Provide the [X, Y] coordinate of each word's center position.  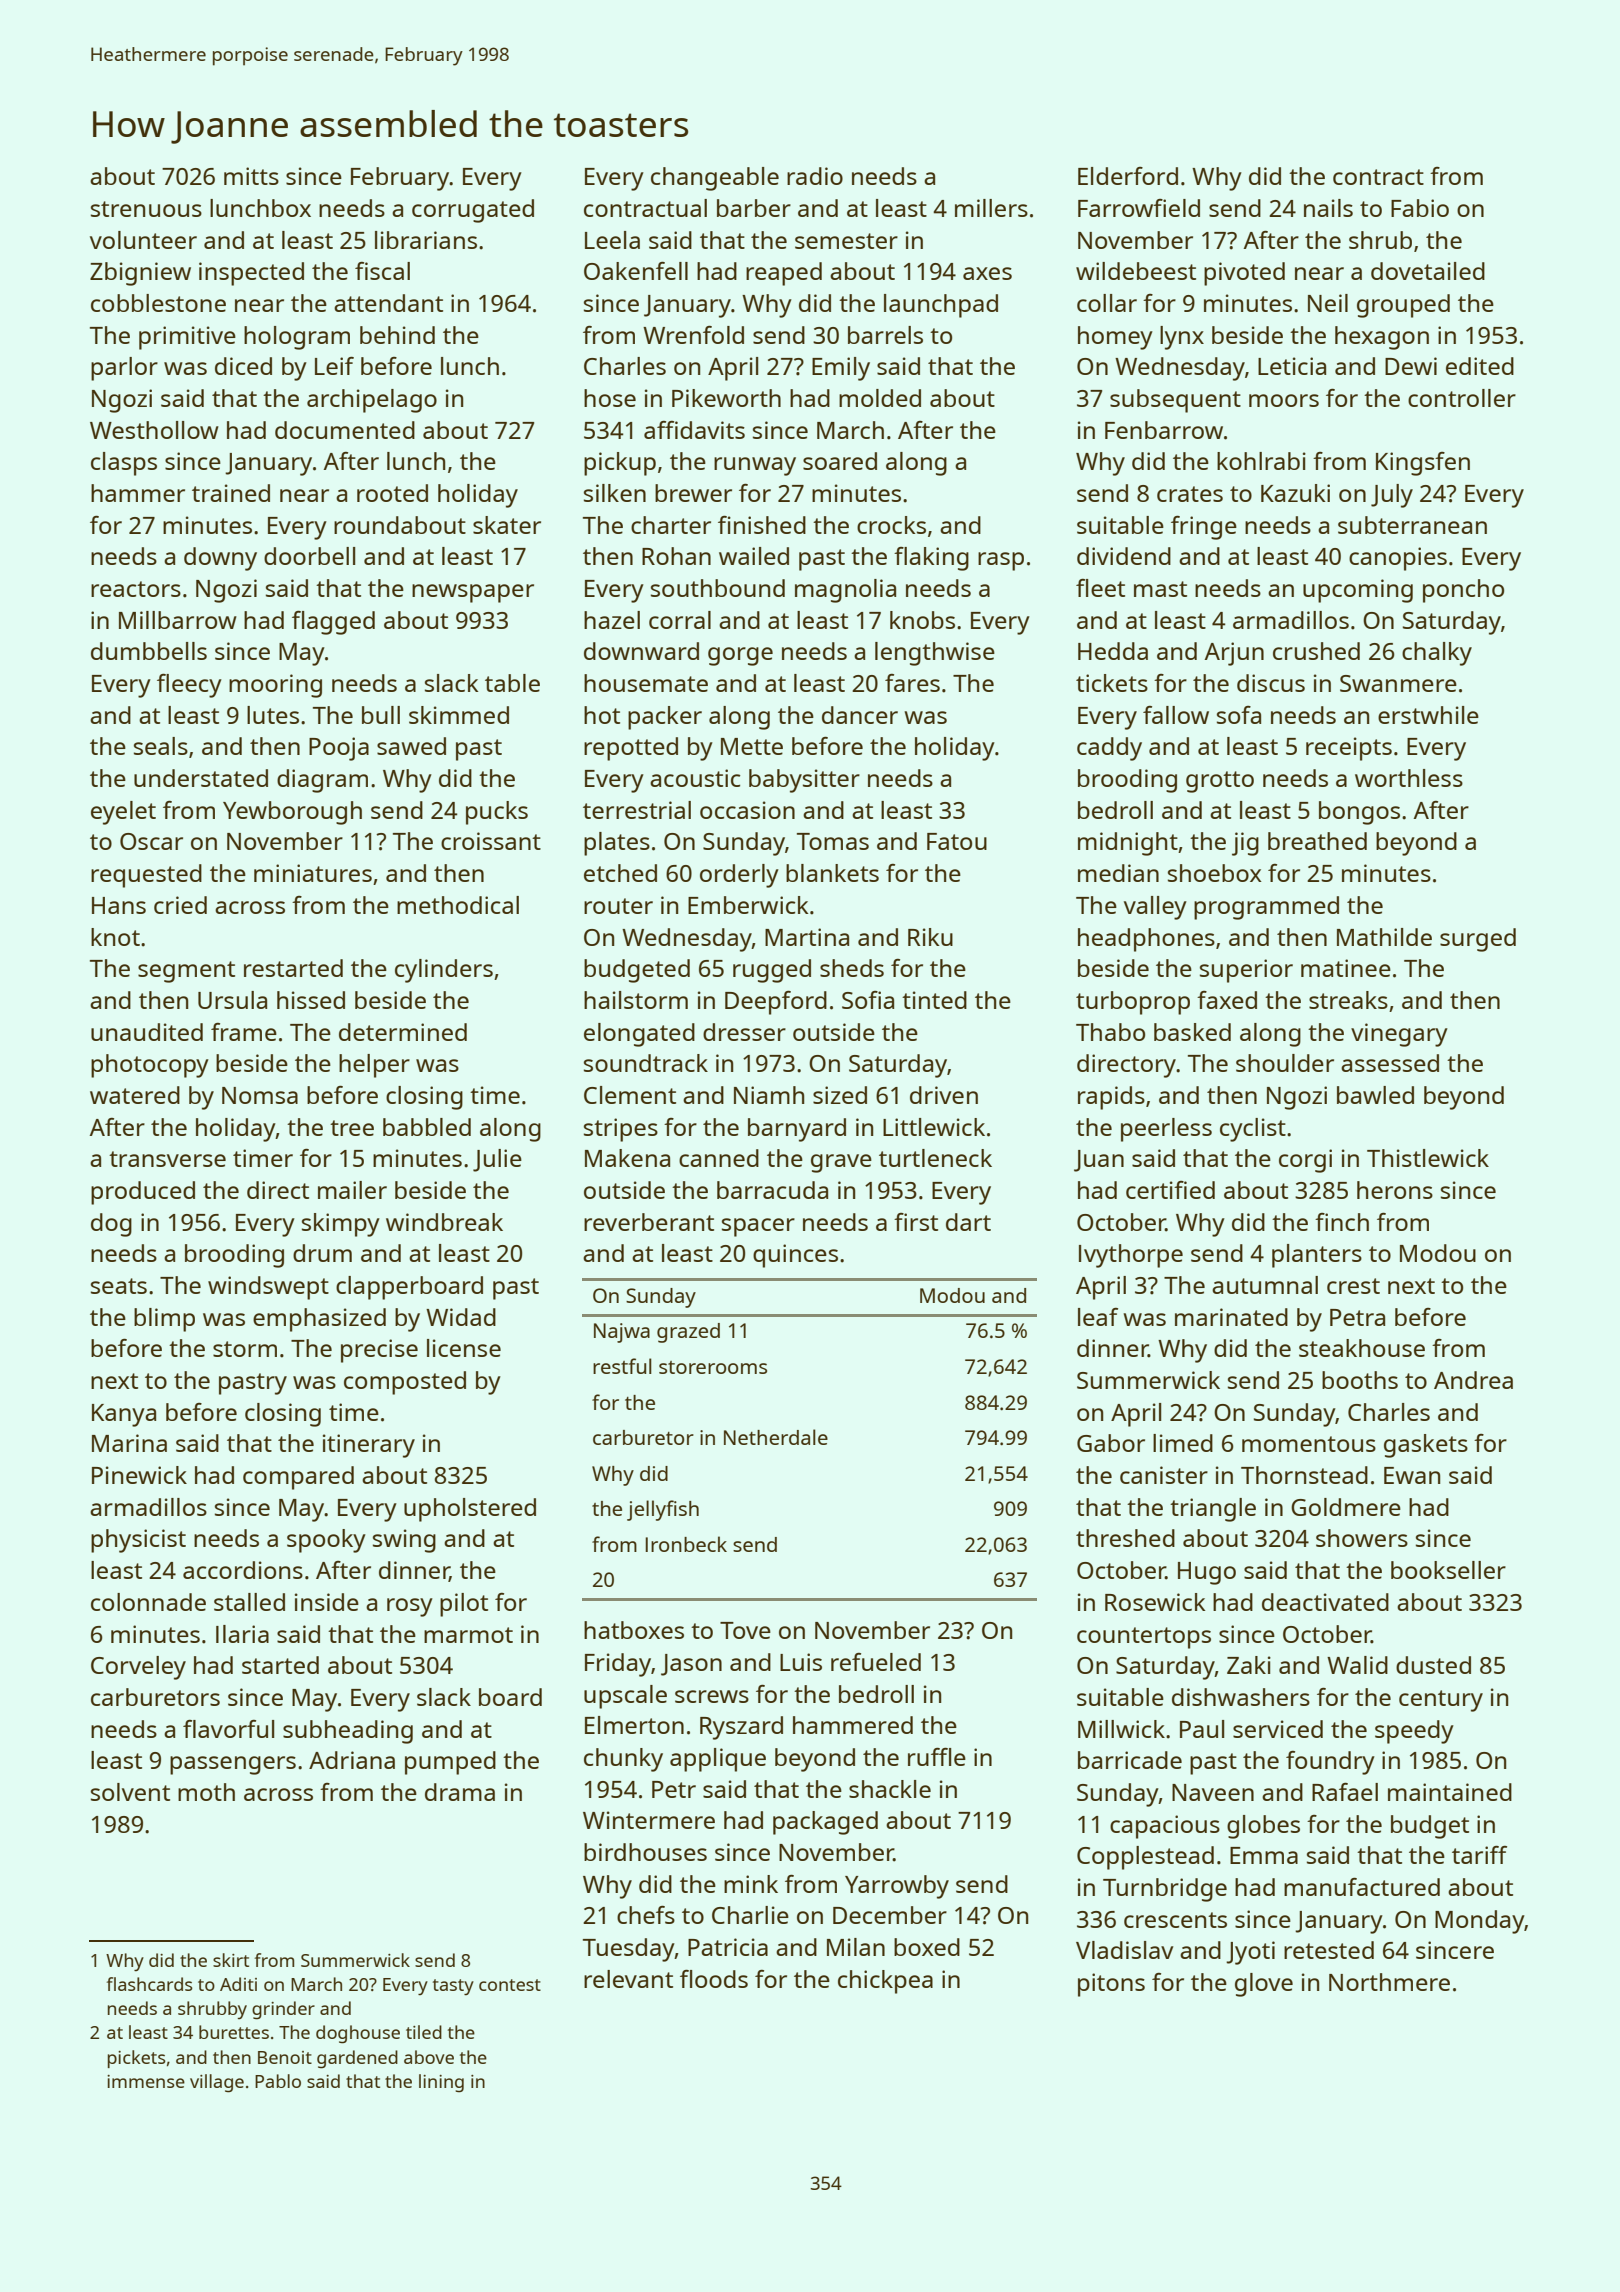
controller [1462, 398]
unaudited [147, 1032]
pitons [1111, 1985]
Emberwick [748, 905]
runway [755, 466]
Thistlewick [1428, 1158]
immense [146, 2081]
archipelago [372, 401]
